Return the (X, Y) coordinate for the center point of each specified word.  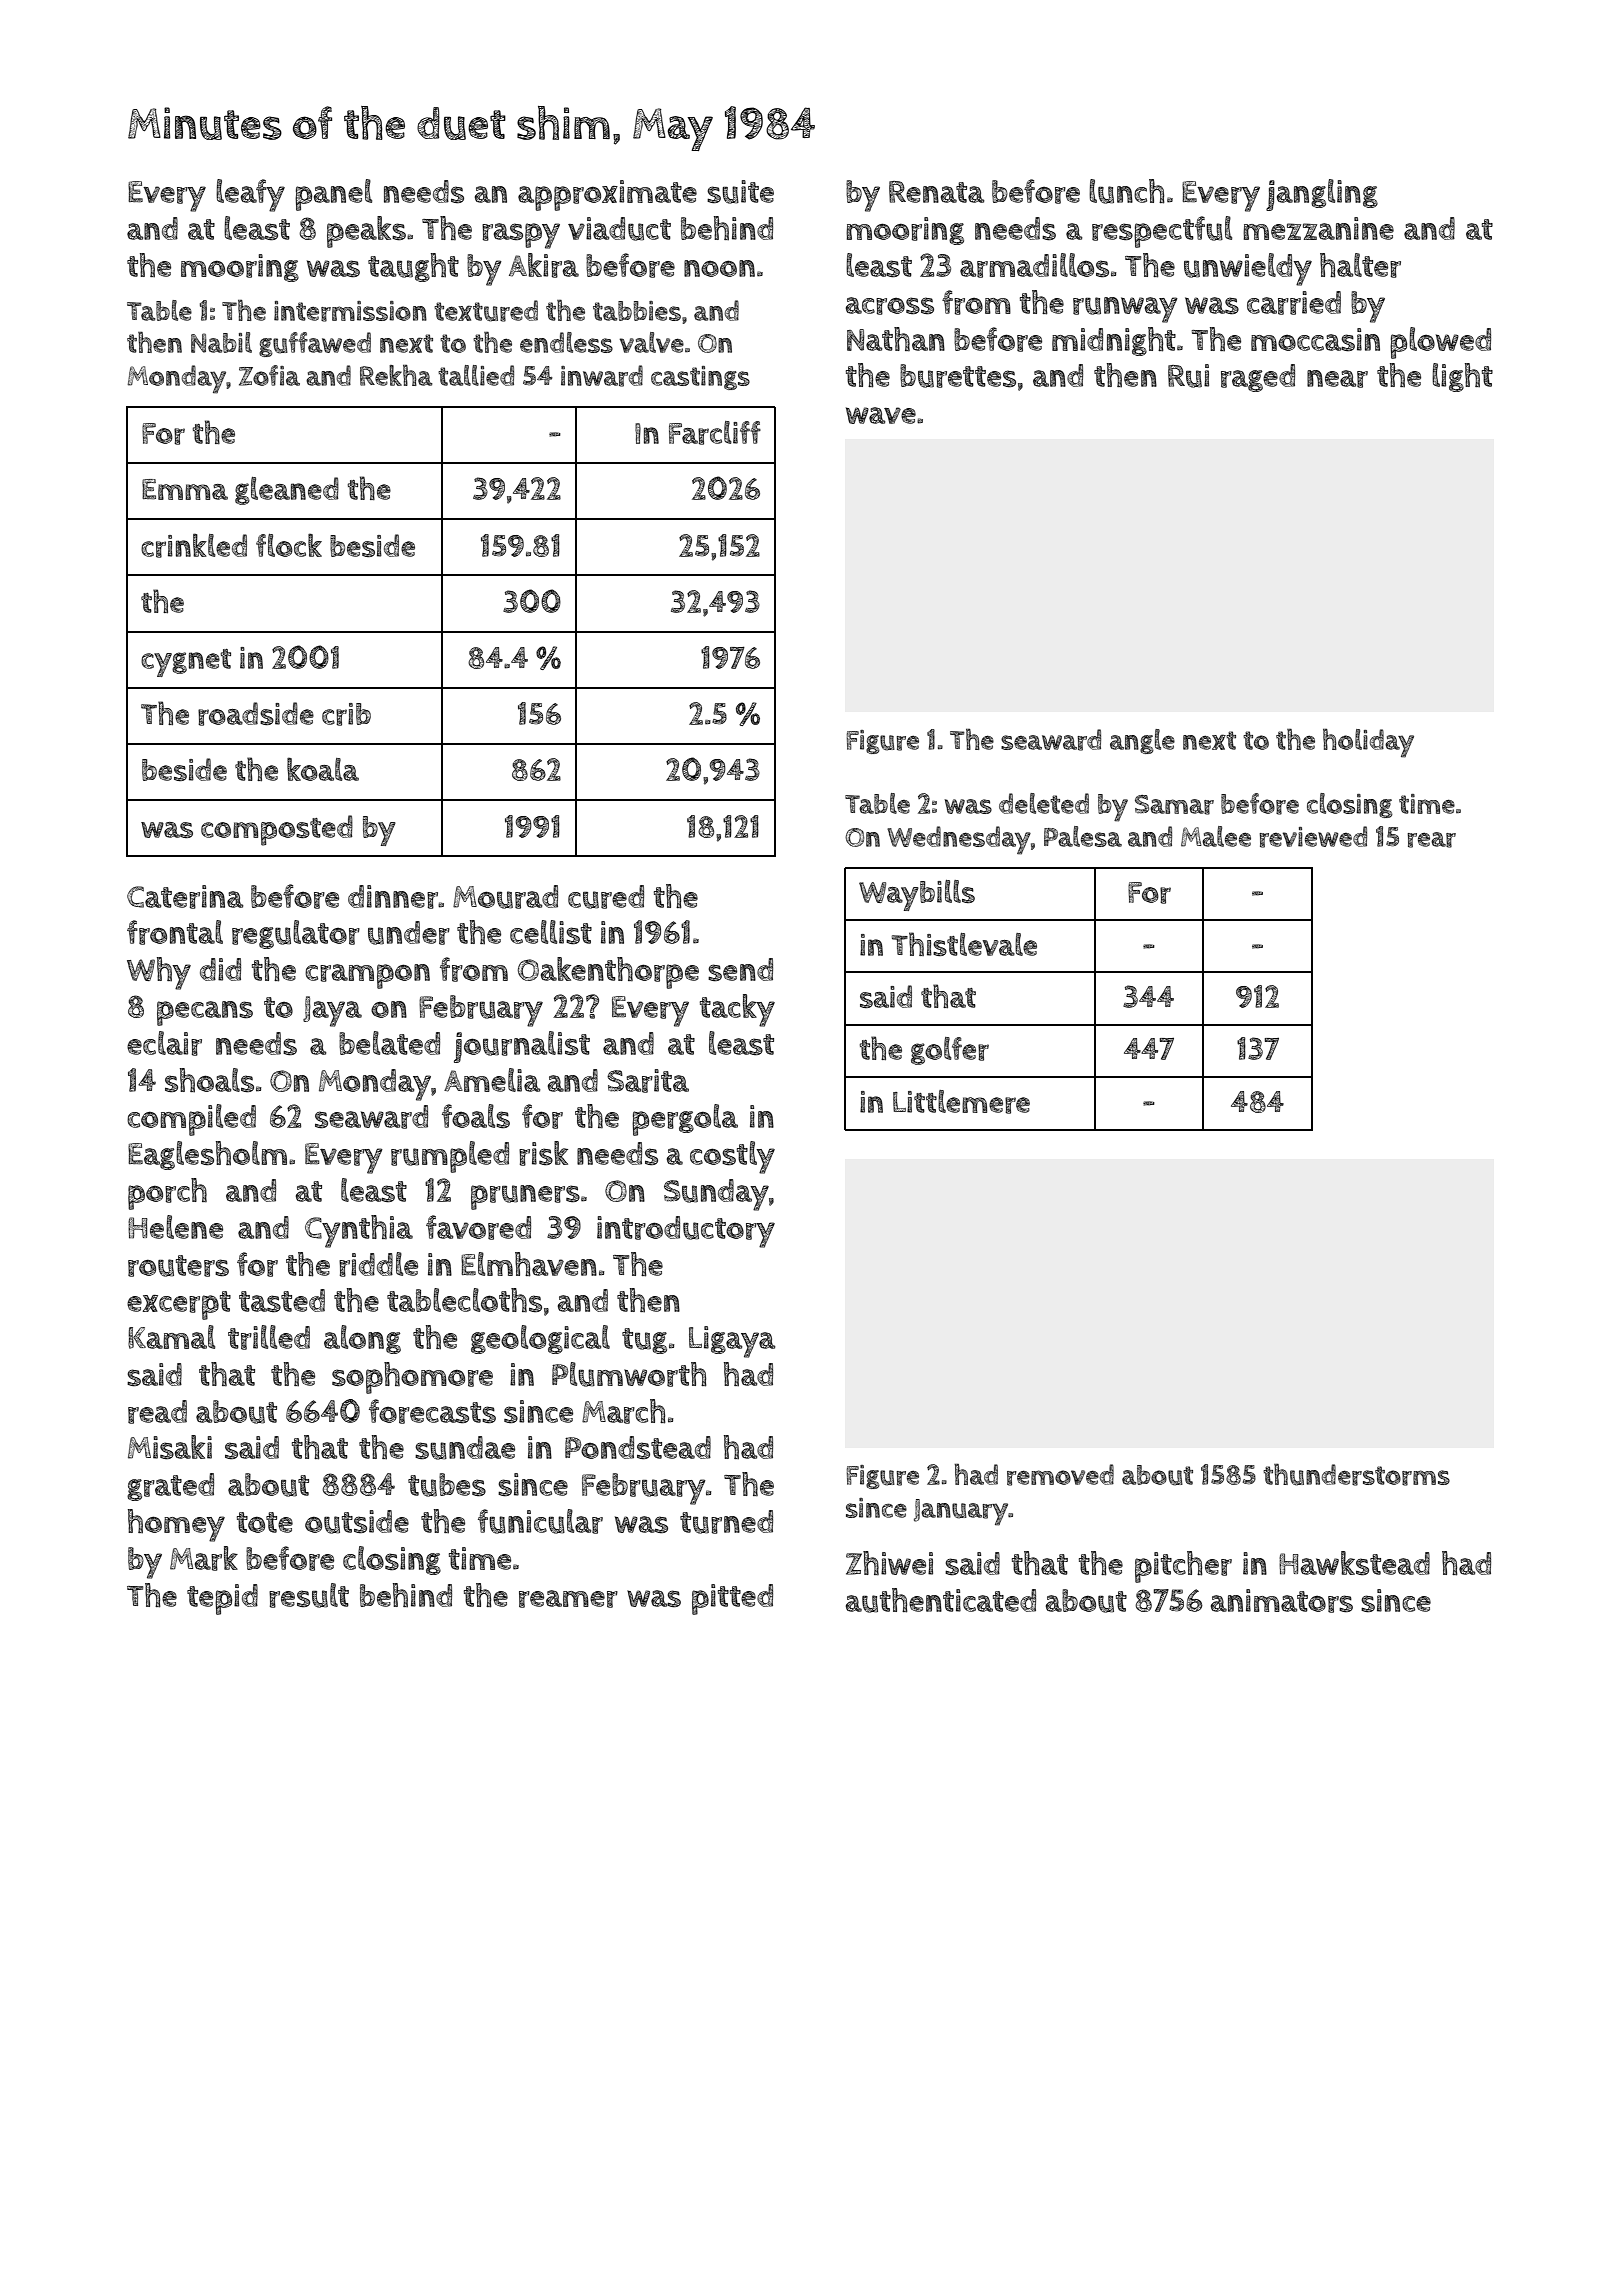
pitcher (1183, 1567)
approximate (607, 195)
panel (333, 195)
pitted (732, 1599)
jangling (1322, 195)
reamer (568, 1599)
